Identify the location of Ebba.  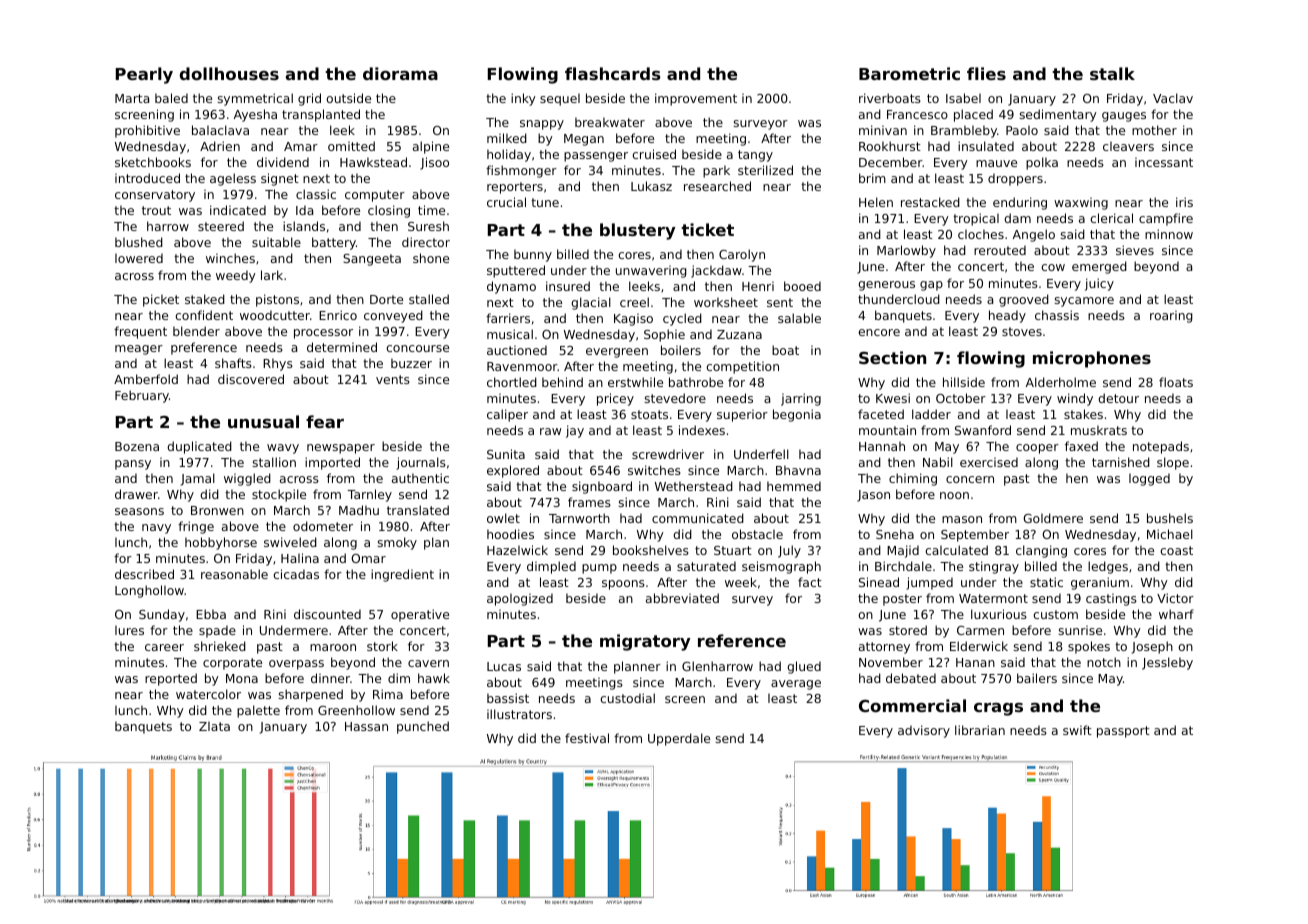
(211, 614).
